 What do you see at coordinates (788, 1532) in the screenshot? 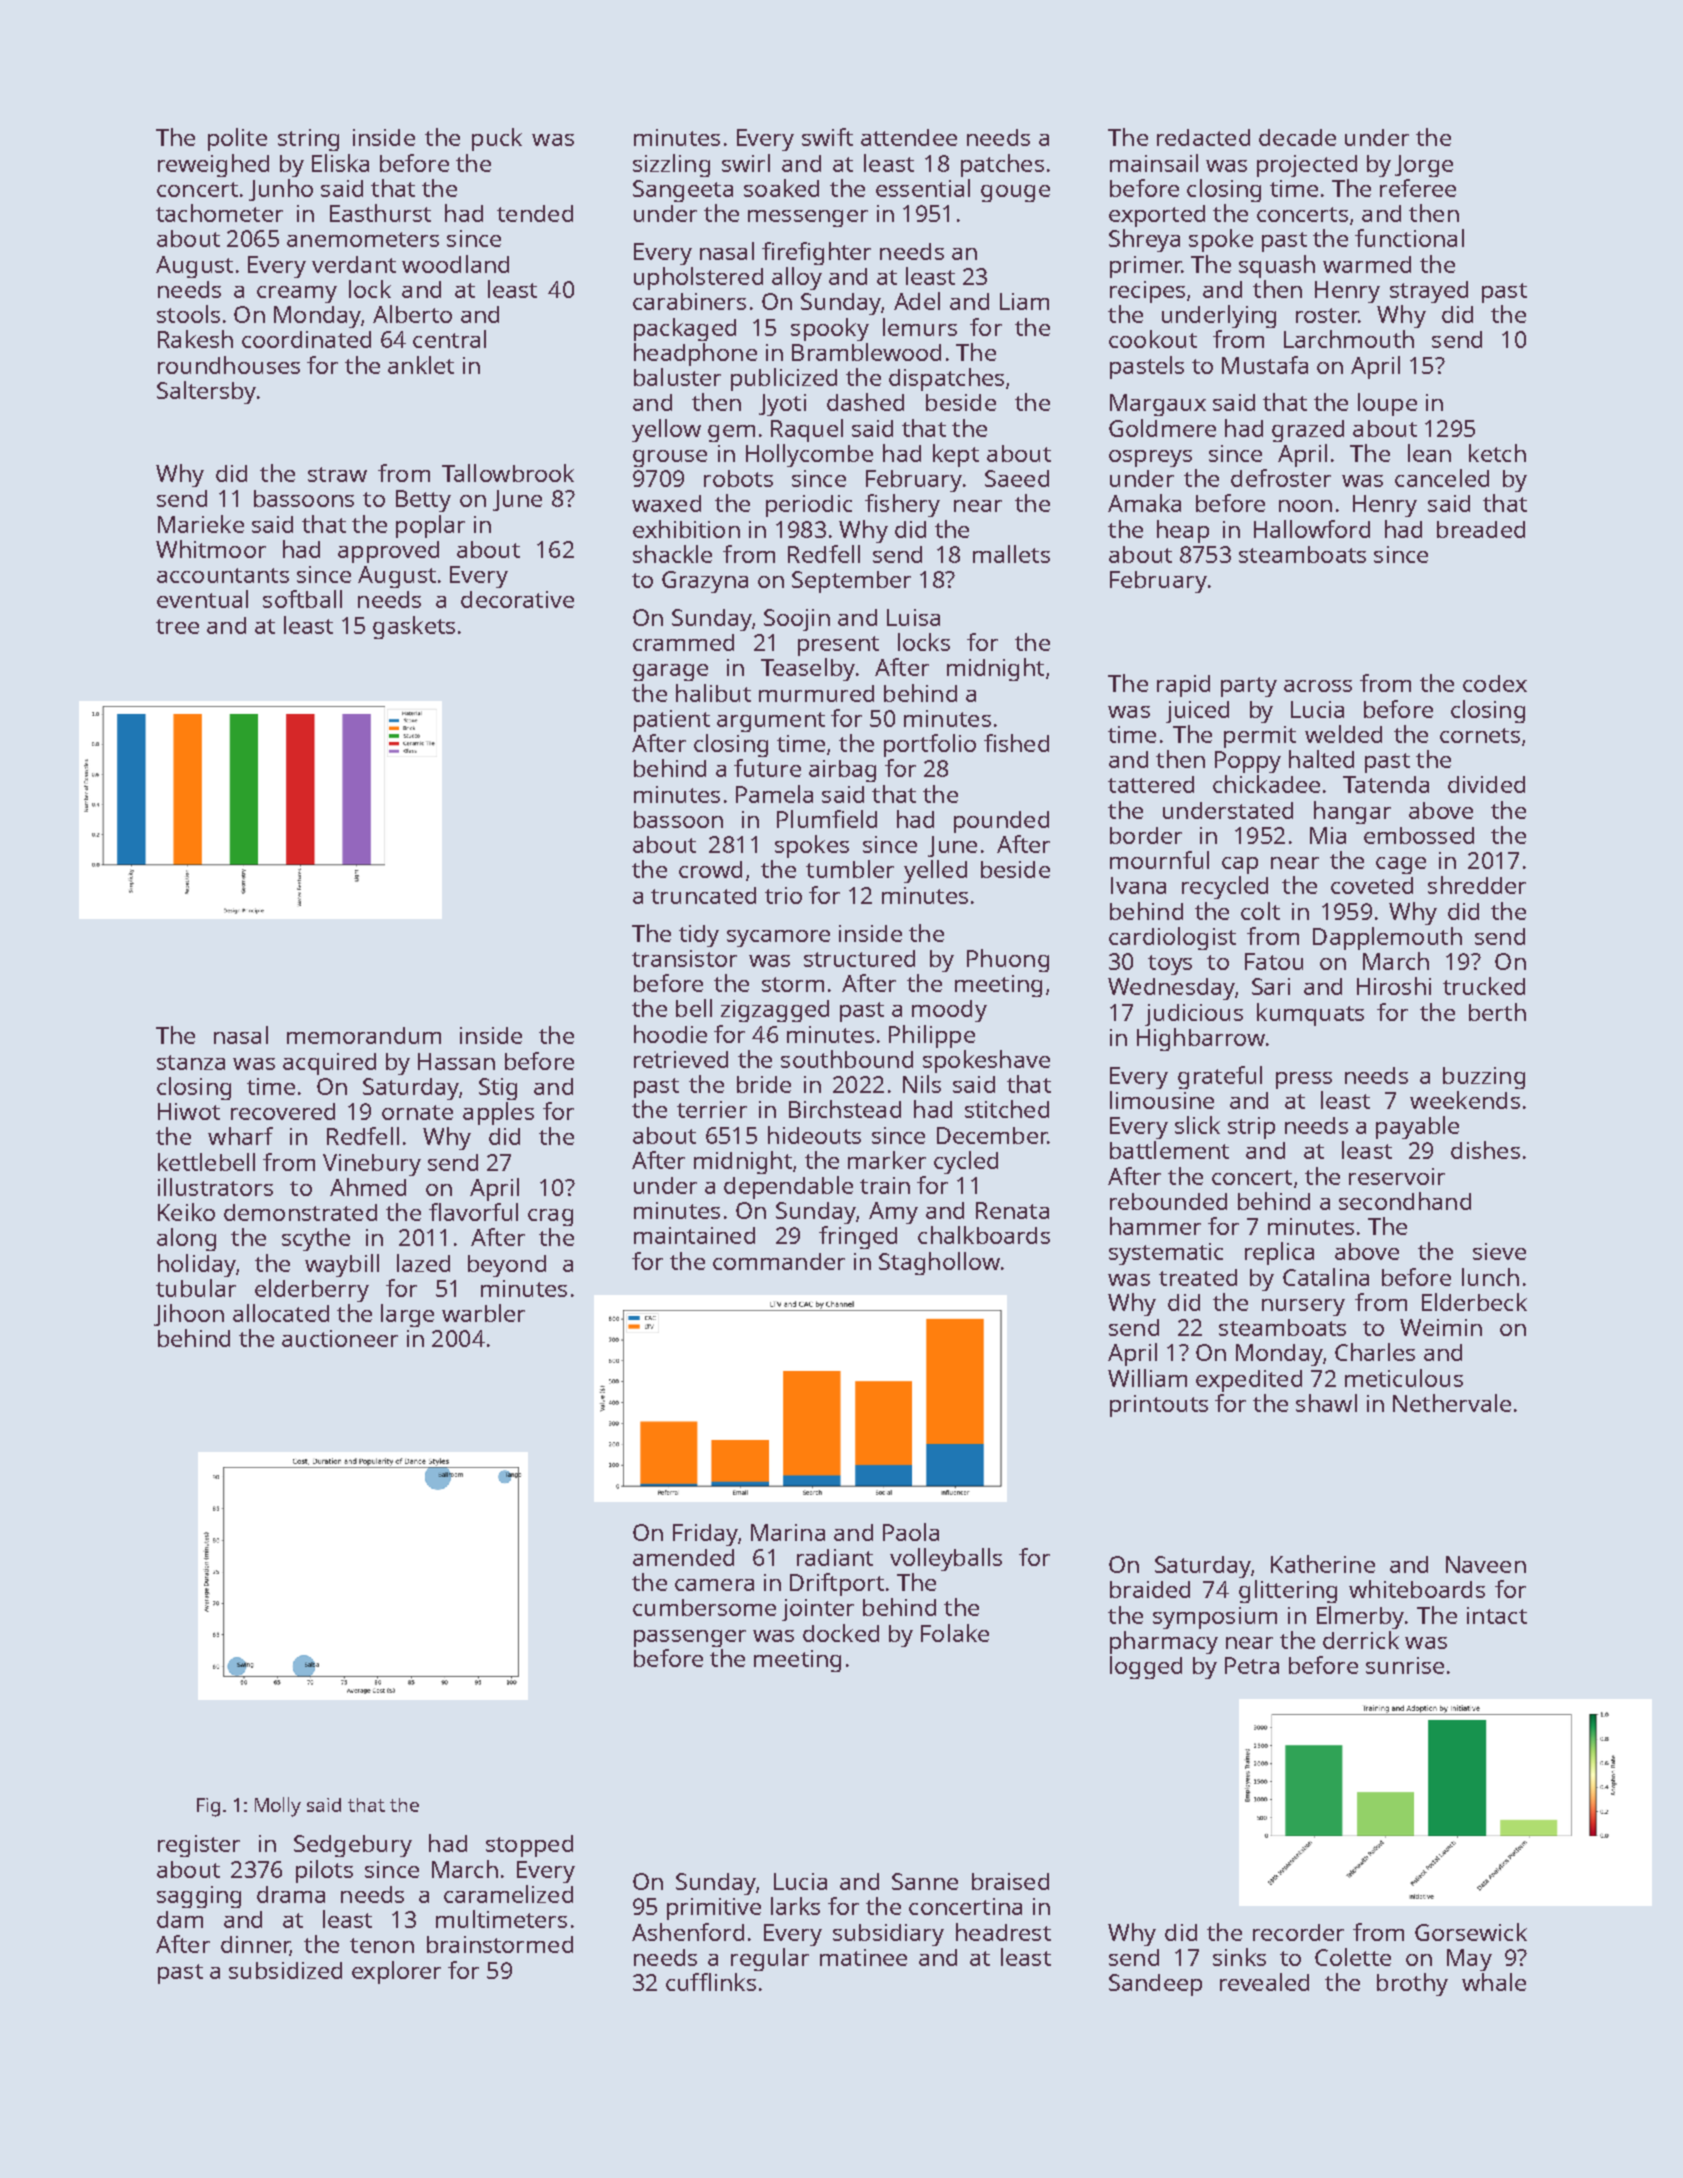
I see `Marina` at bounding box center [788, 1532].
